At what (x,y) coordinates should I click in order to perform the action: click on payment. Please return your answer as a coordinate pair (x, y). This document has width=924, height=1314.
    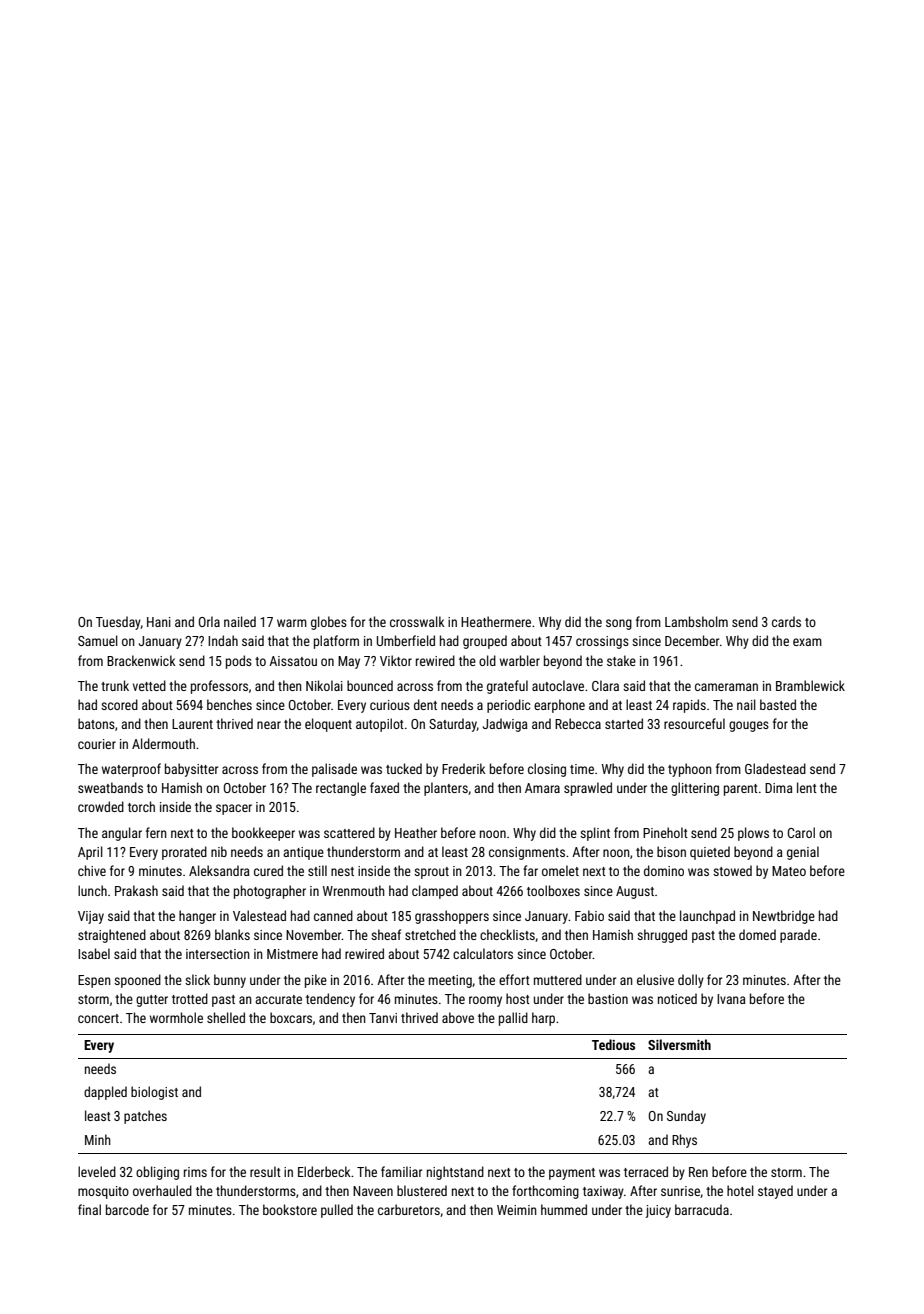
    Looking at the image, I should click on (572, 1174).
